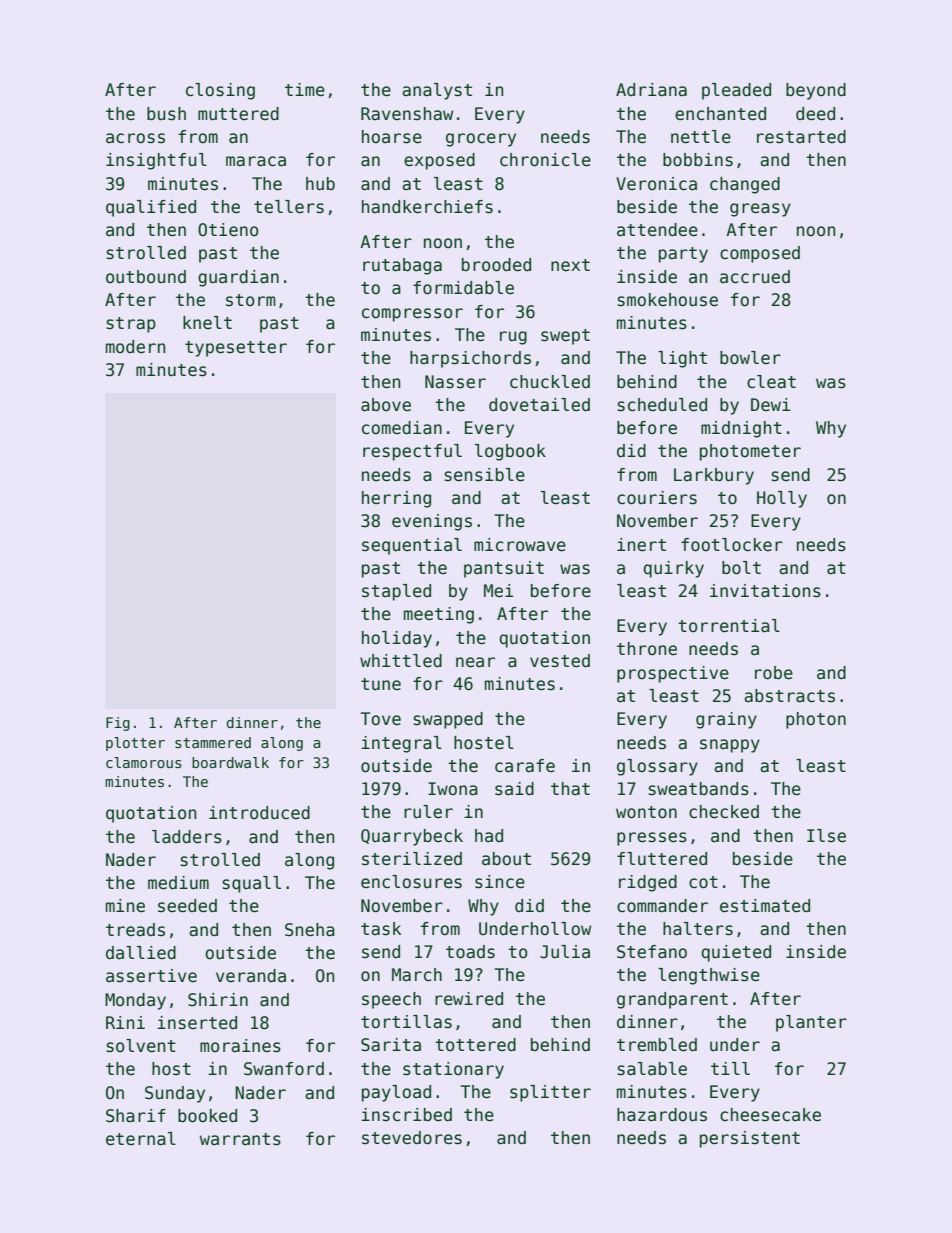 Image resolution: width=952 pixels, height=1233 pixels. I want to click on vested, so click(560, 661).
